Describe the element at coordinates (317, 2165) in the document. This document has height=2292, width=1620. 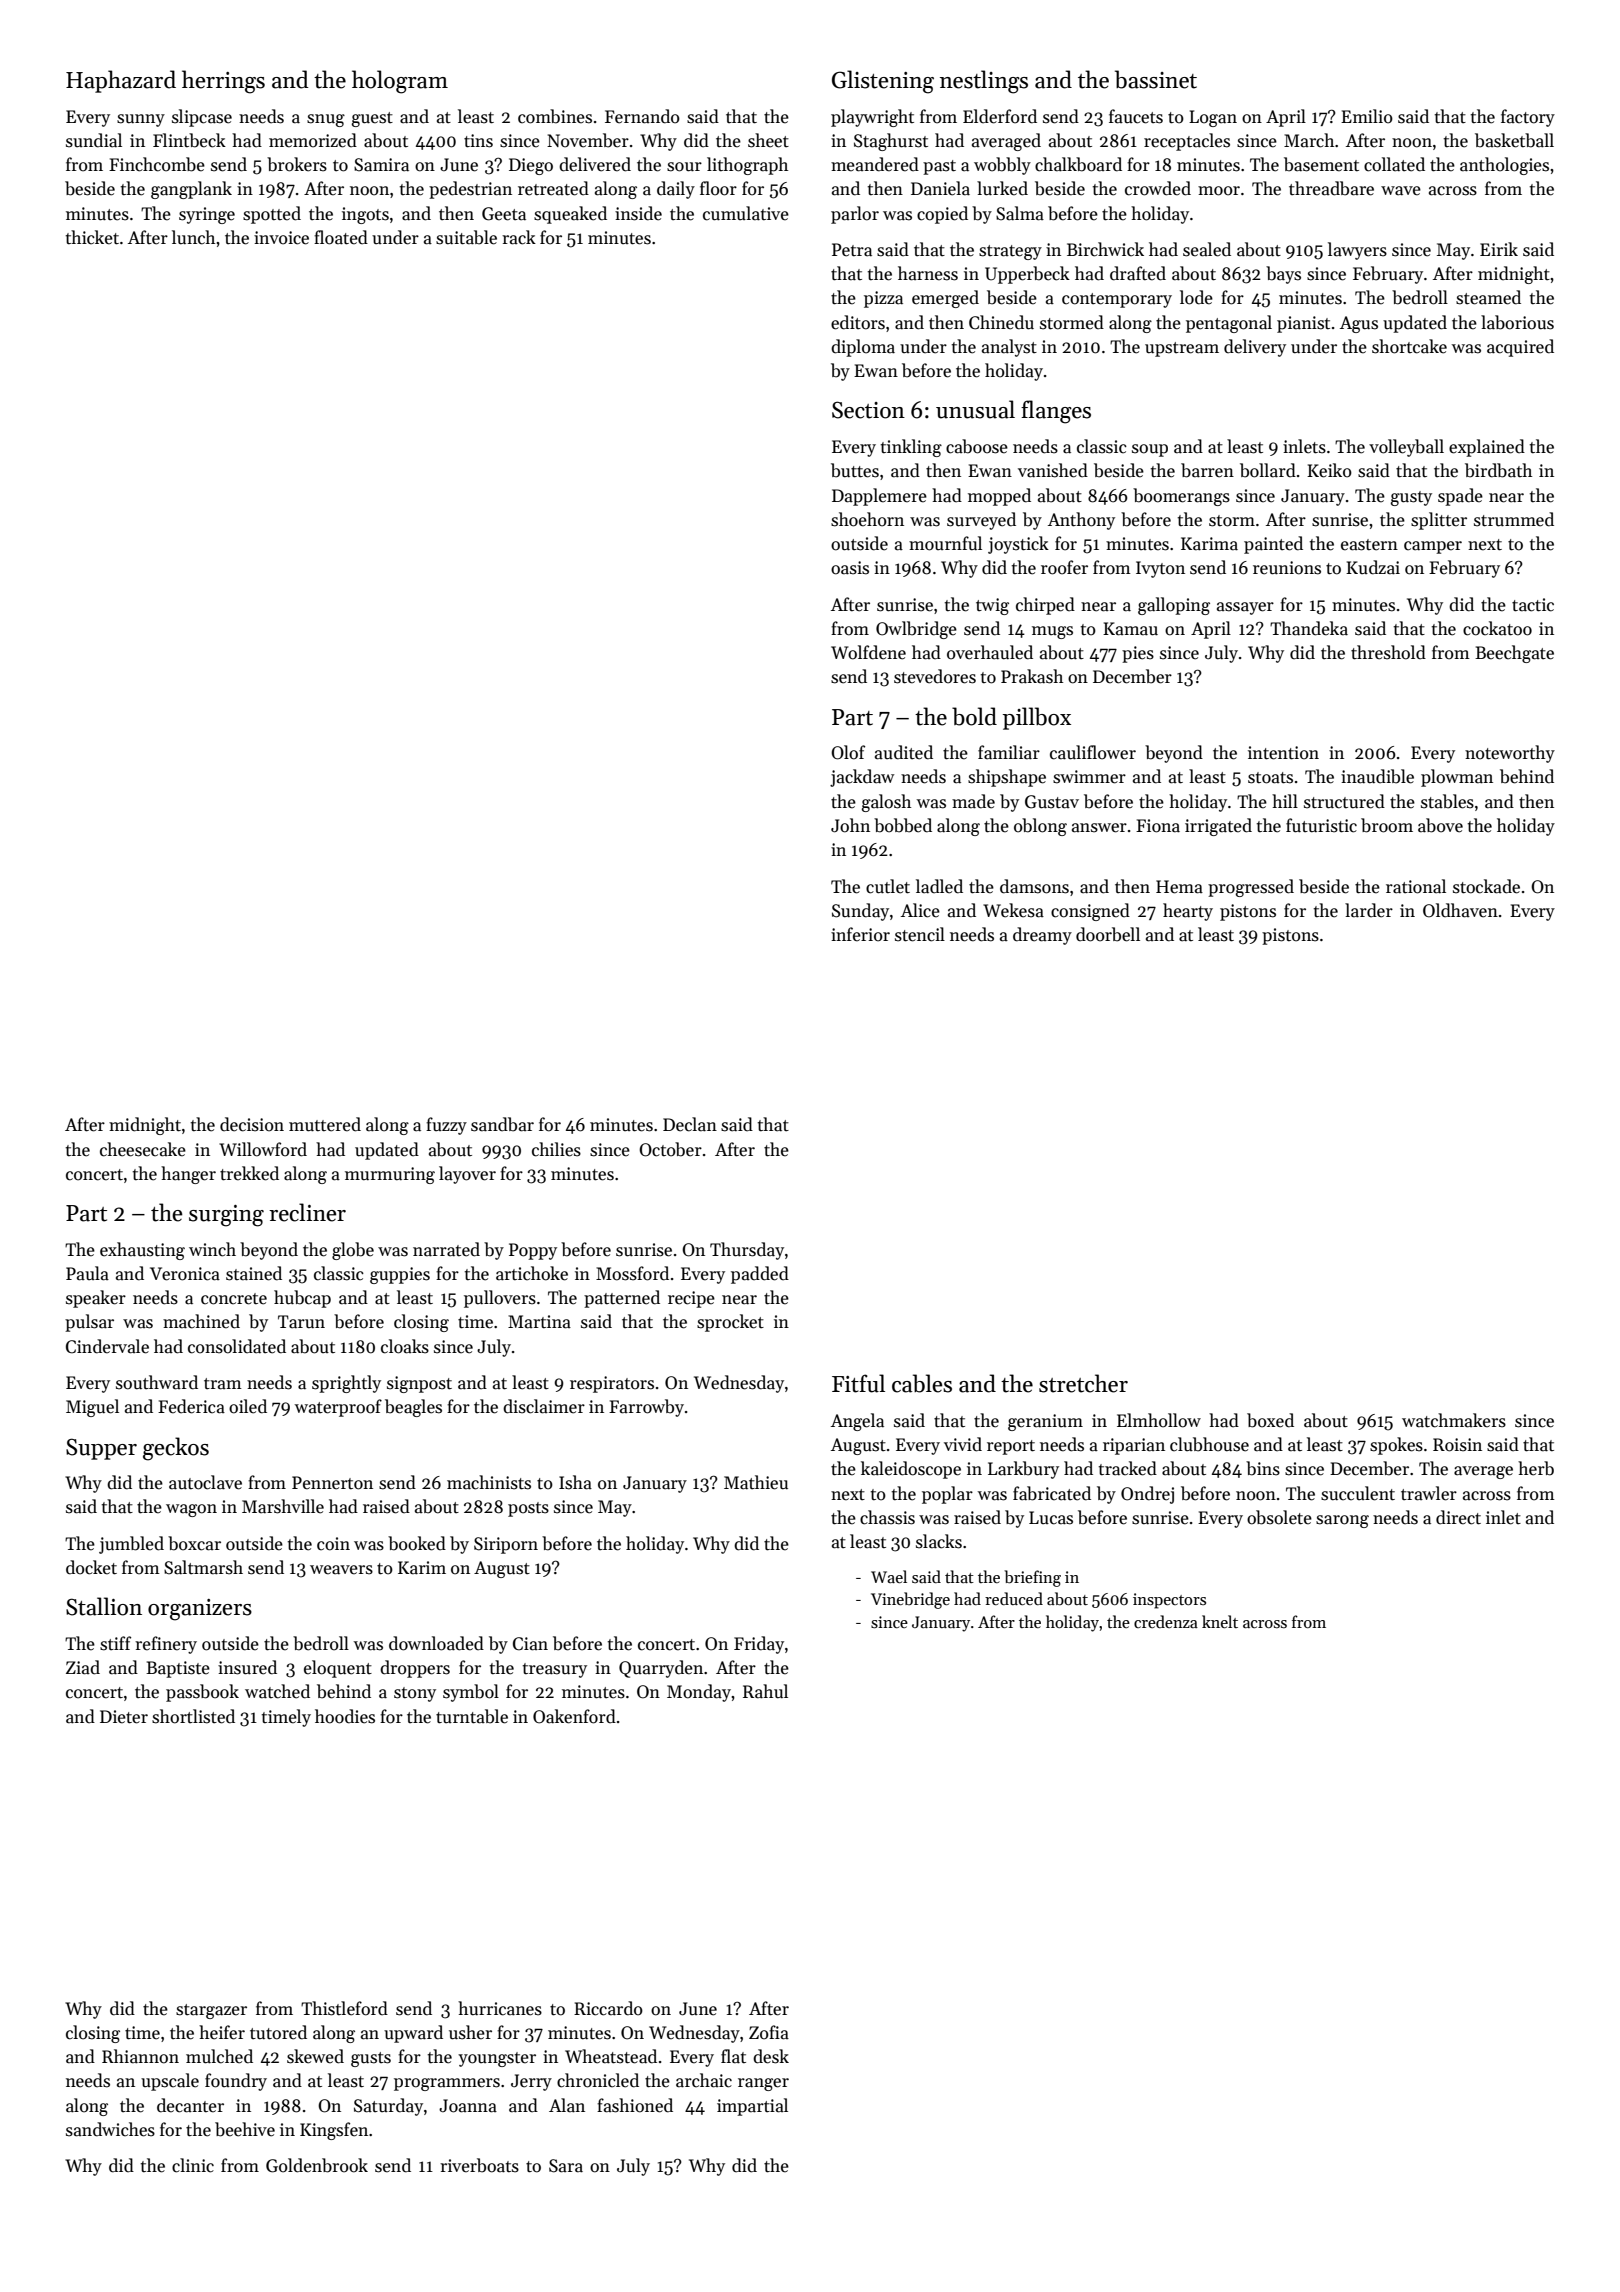
I see `Goldenbrook` at that location.
